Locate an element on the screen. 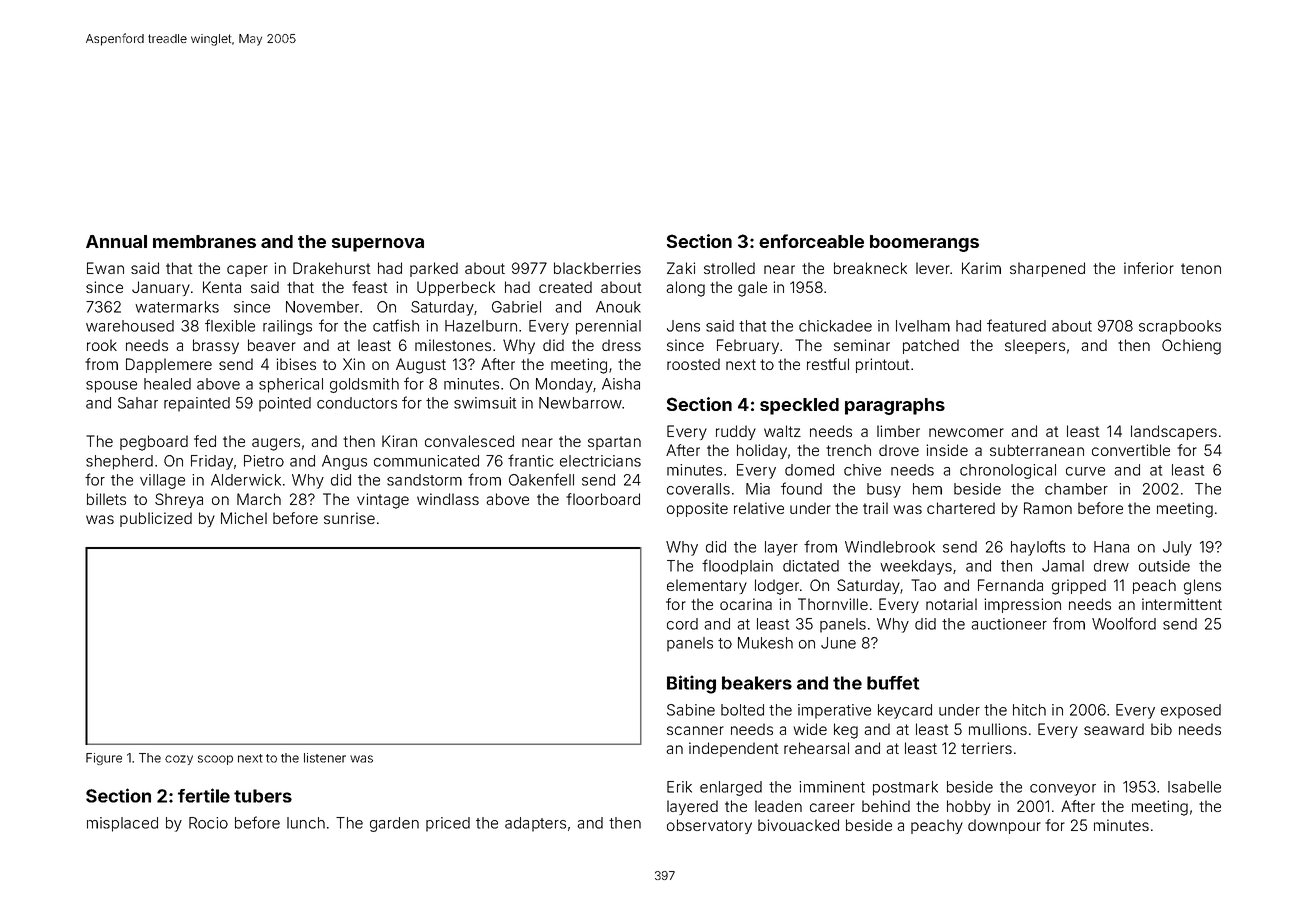 The height and width of the screenshot is (924, 1308). Ochieng is located at coordinates (1191, 347).
